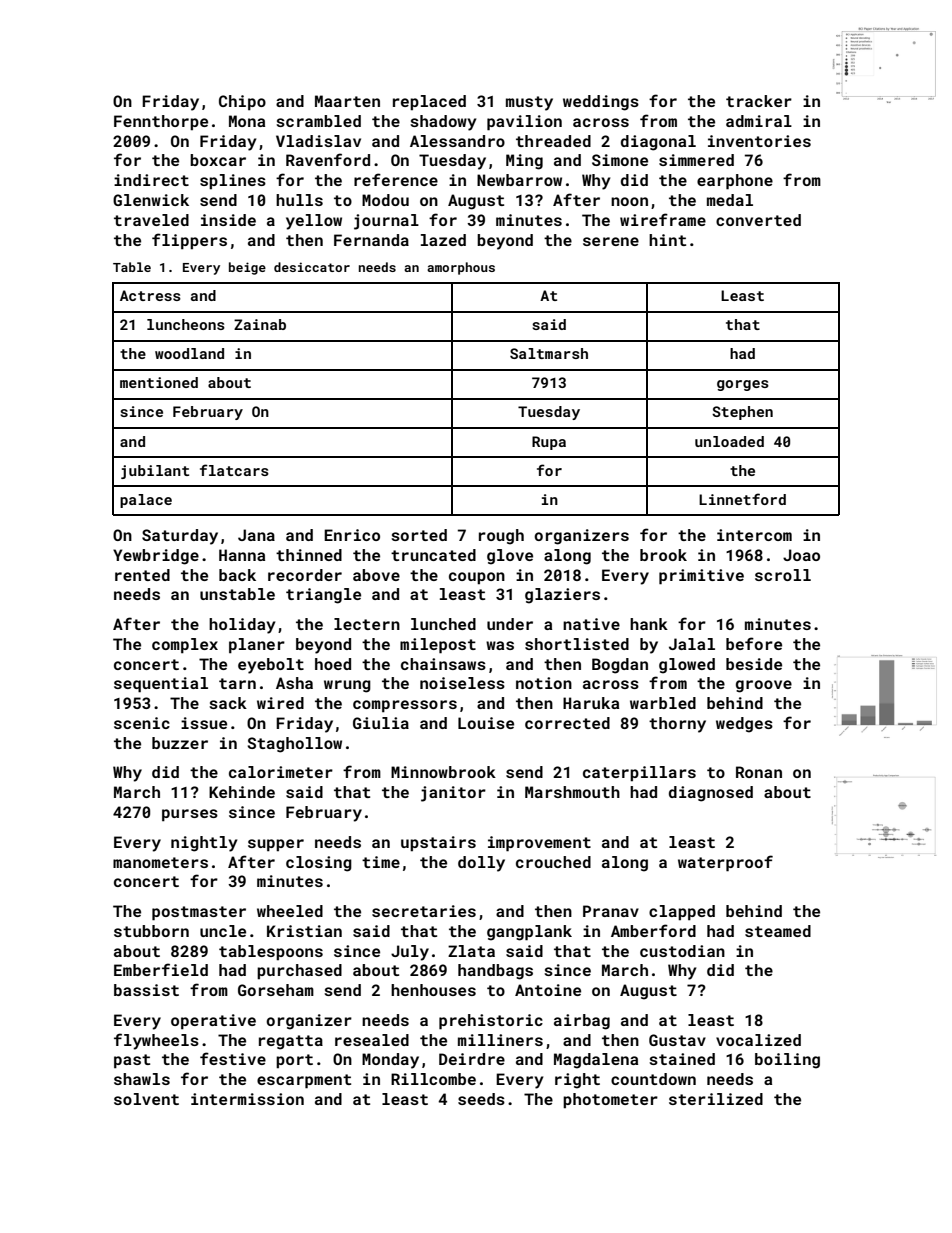 This page has height=1233, width=952. I want to click on indirect, so click(151, 180).
